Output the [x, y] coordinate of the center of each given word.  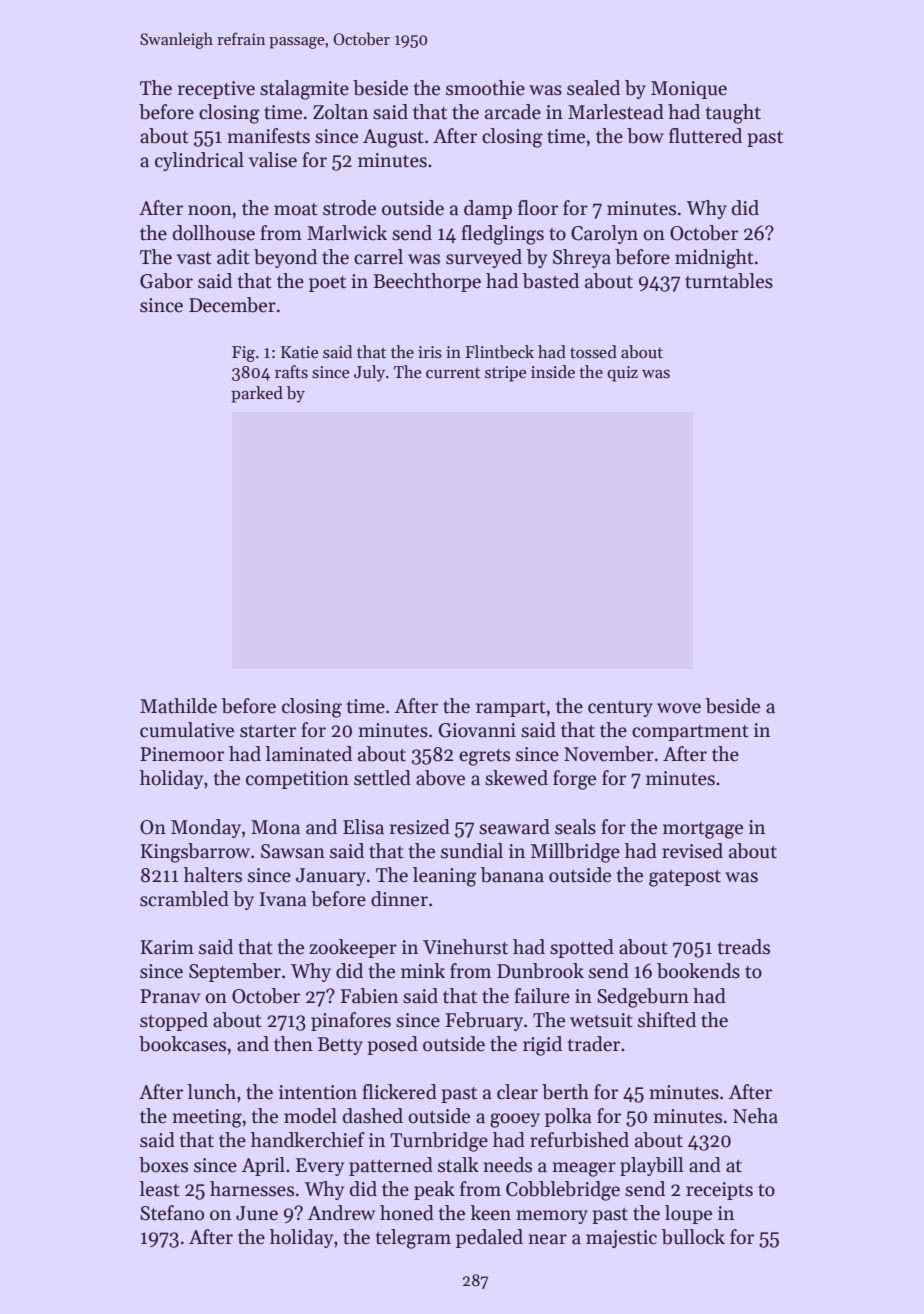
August [393, 138]
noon [210, 210]
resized [420, 827]
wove [679, 708]
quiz [622, 374]
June [257, 1213]
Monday [206, 828]
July [369, 373]
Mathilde [178, 706]
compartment [690, 733]
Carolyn [604, 234]
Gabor [166, 281]
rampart [511, 709]
